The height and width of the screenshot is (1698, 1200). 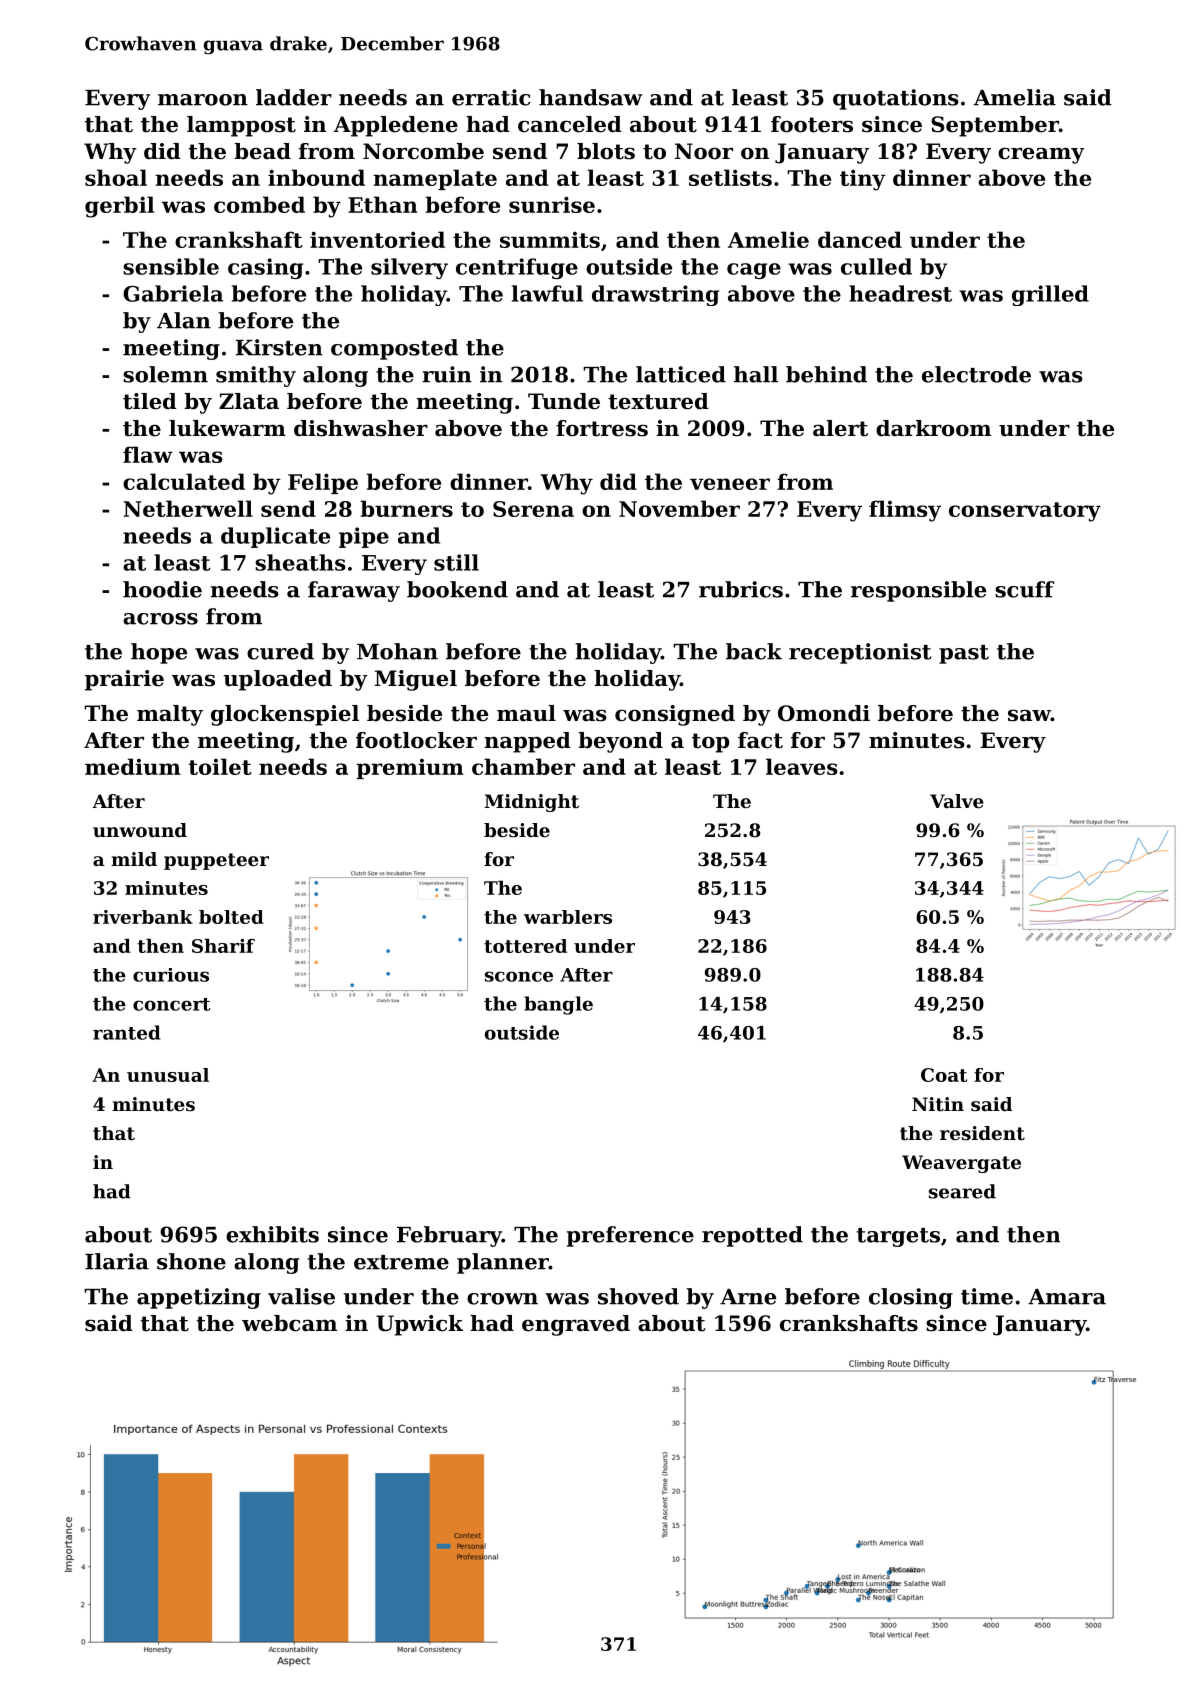 I want to click on rubrics, so click(x=741, y=589).
